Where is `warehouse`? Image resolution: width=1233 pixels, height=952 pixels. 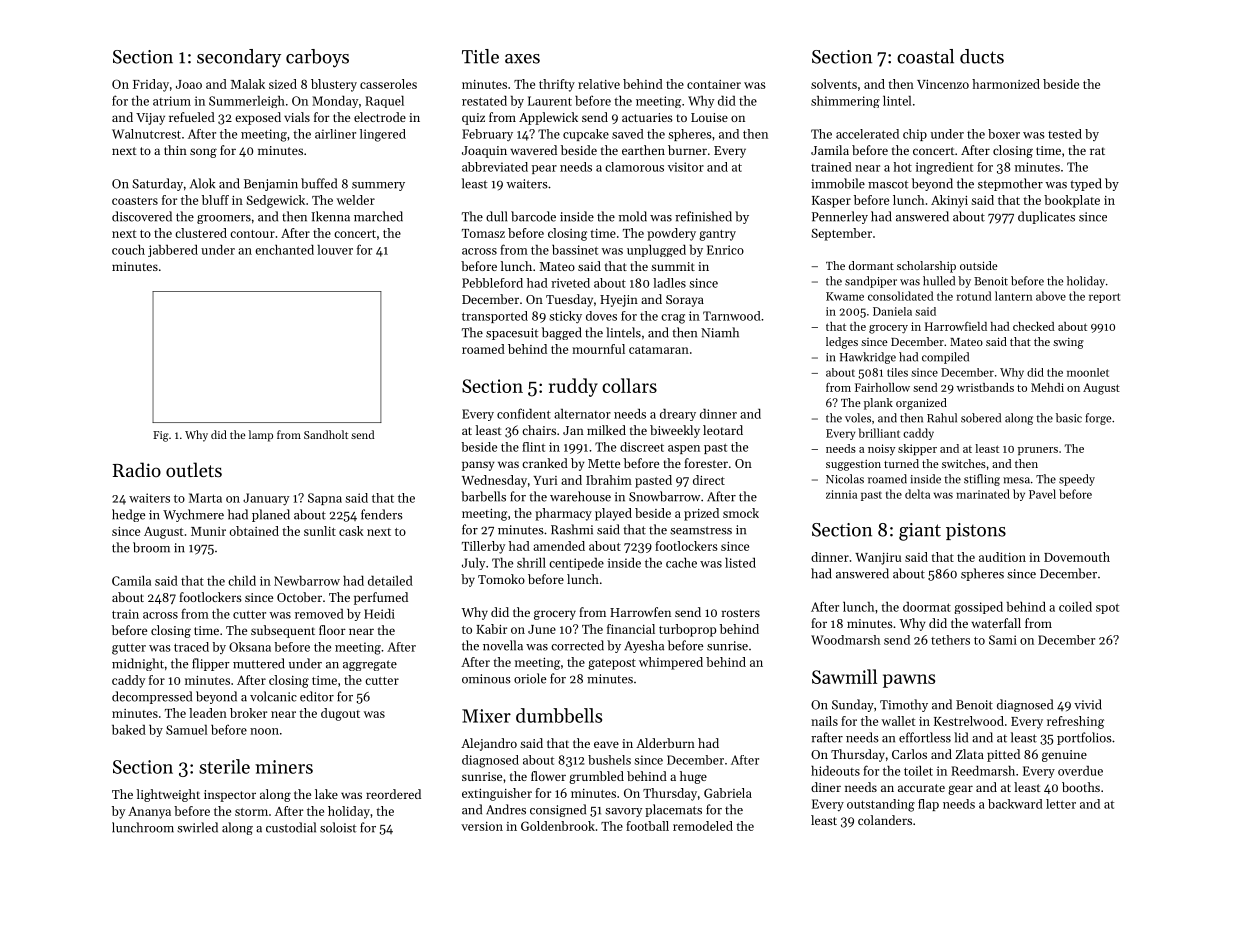 warehouse is located at coordinates (580, 496).
